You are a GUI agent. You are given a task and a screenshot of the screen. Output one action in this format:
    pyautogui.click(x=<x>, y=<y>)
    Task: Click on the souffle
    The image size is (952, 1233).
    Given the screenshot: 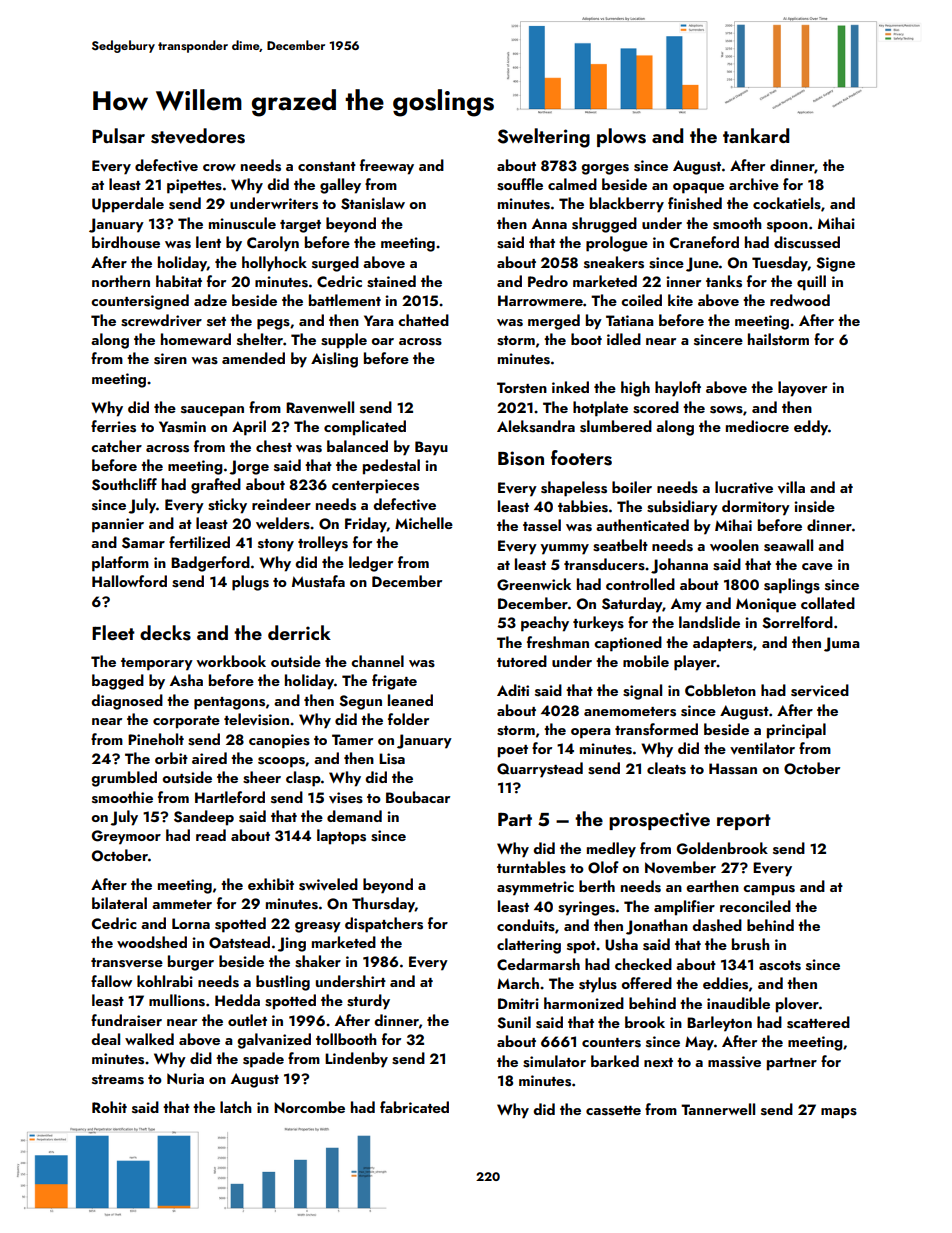 What is the action you would take?
    pyautogui.click(x=520, y=184)
